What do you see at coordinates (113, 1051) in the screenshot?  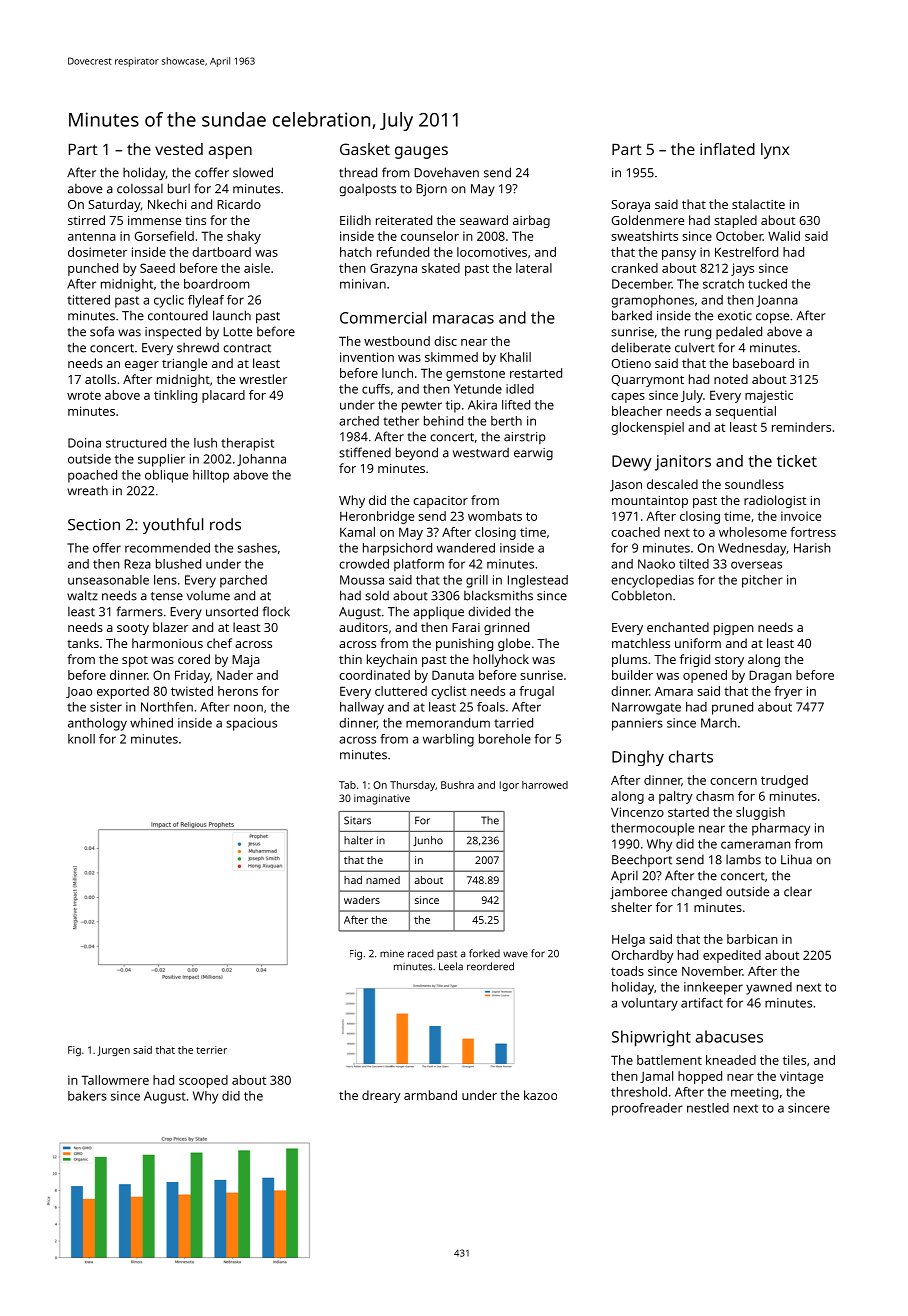 I see `Jurgen` at bounding box center [113, 1051].
